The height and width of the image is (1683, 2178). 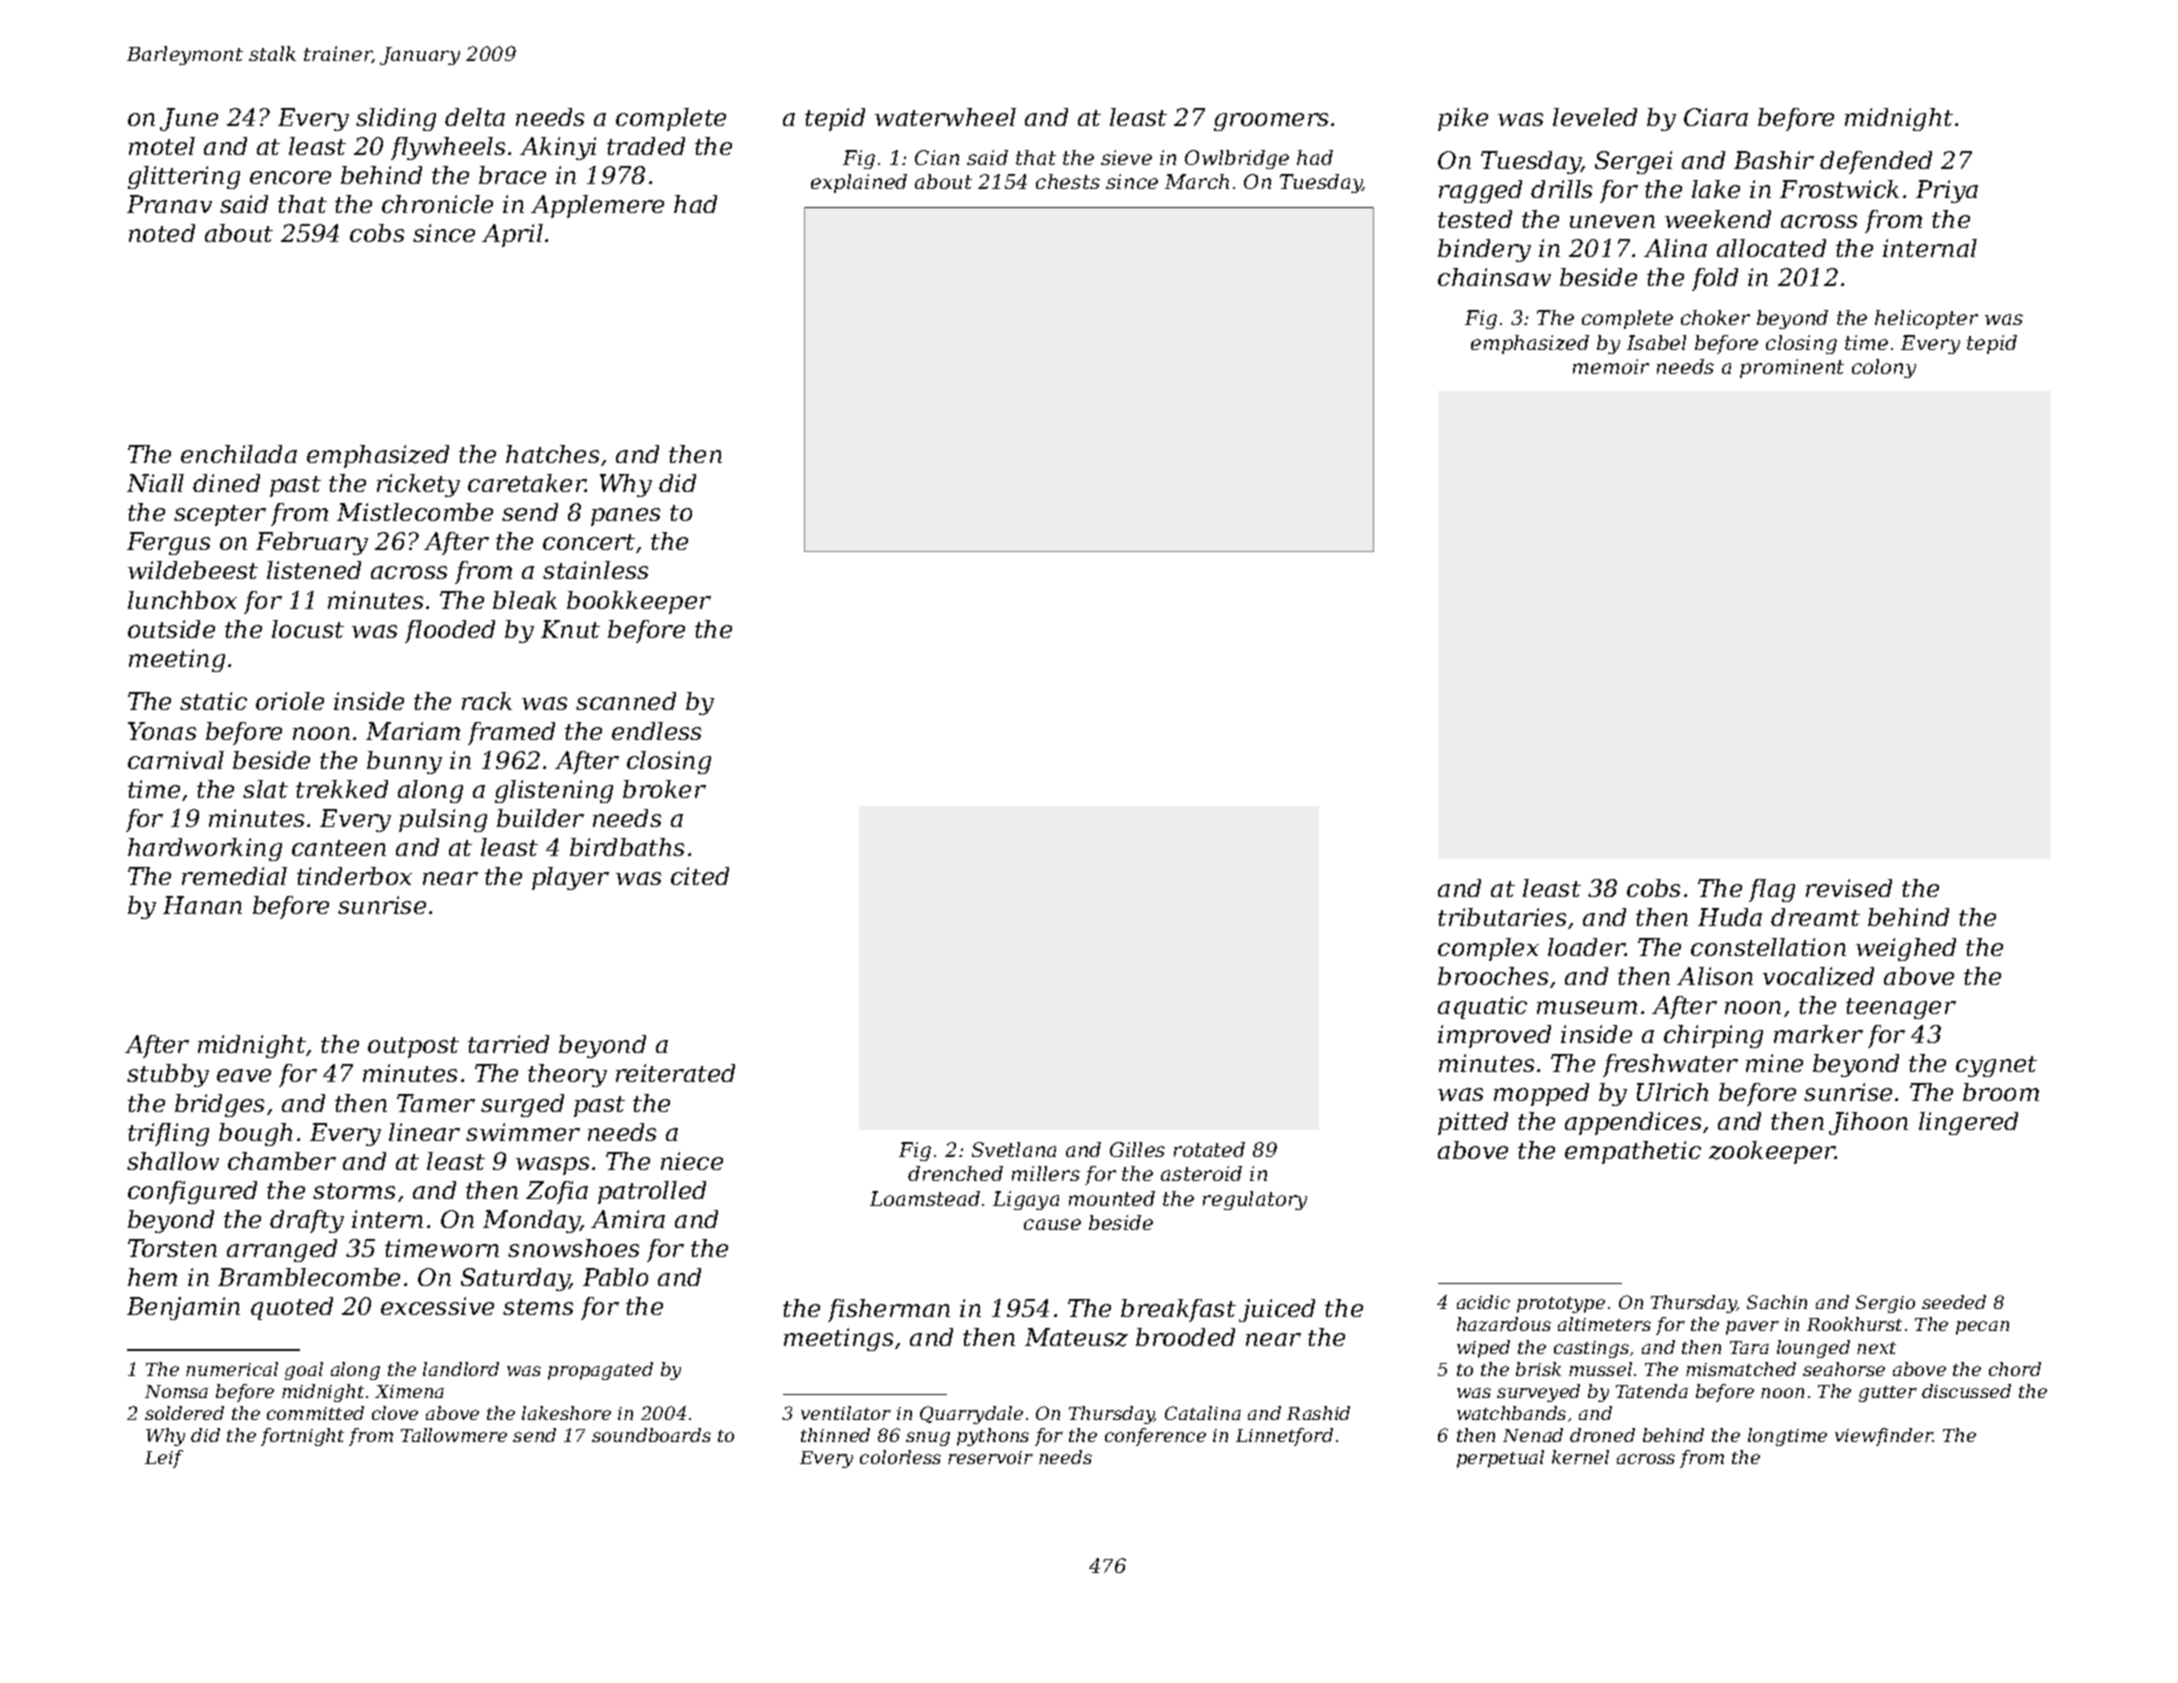 I want to click on encore, so click(x=290, y=177).
